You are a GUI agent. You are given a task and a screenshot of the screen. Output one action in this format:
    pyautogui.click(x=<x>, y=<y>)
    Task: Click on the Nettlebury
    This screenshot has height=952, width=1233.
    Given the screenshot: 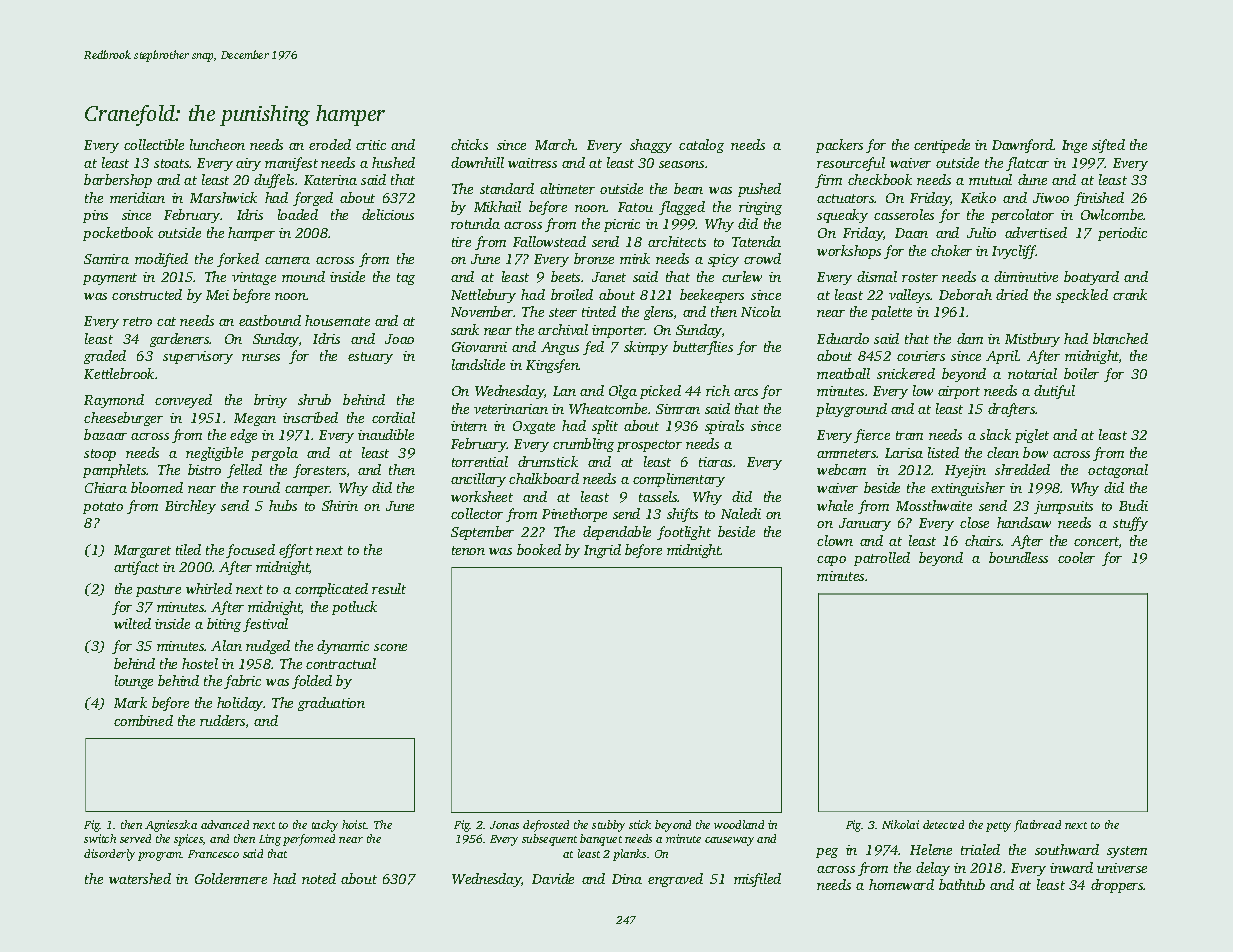 What is the action you would take?
    pyautogui.click(x=483, y=296)
